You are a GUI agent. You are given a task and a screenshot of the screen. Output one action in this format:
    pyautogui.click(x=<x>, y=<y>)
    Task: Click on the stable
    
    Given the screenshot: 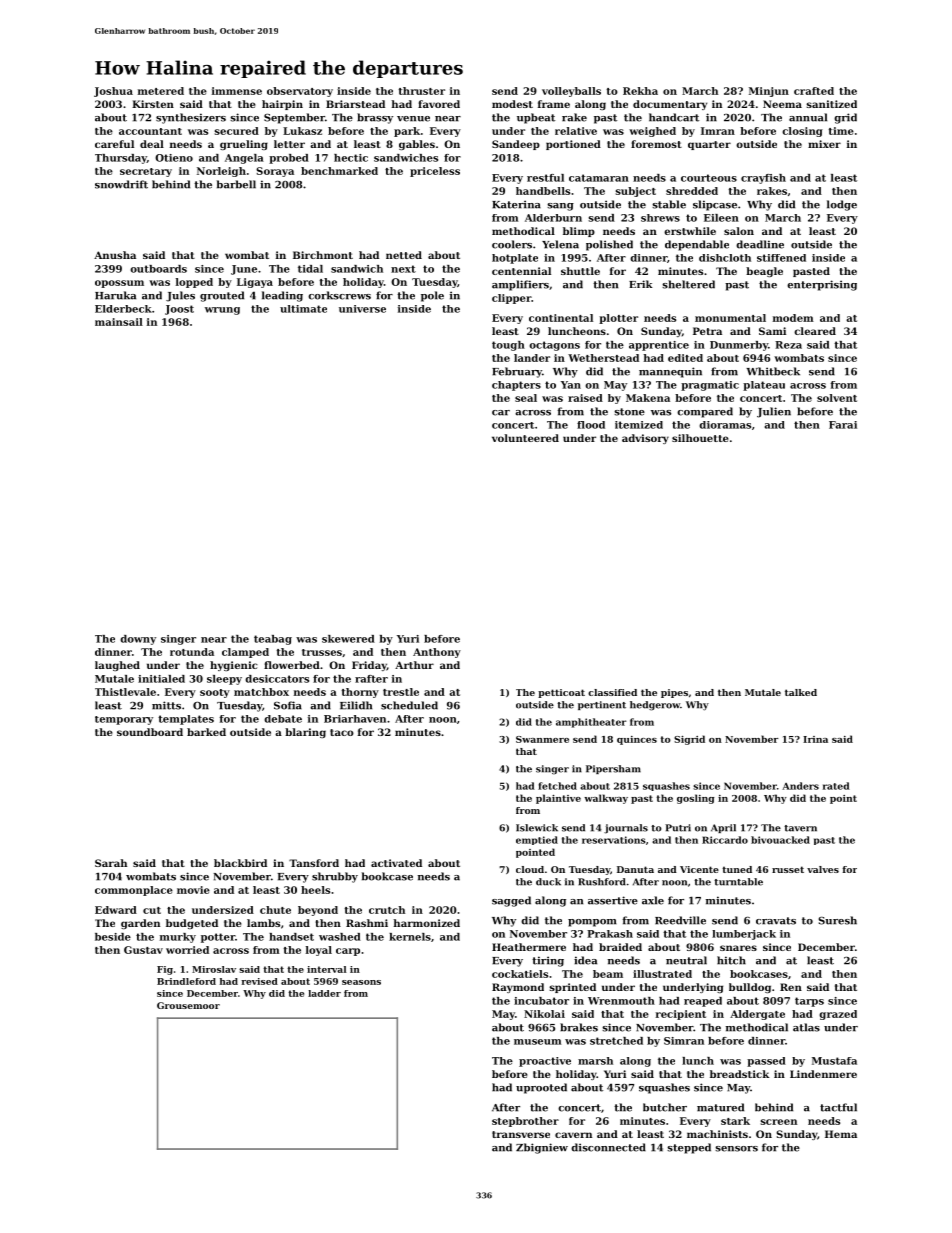 What is the action you would take?
    pyautogui.click(x=669, y=204)
